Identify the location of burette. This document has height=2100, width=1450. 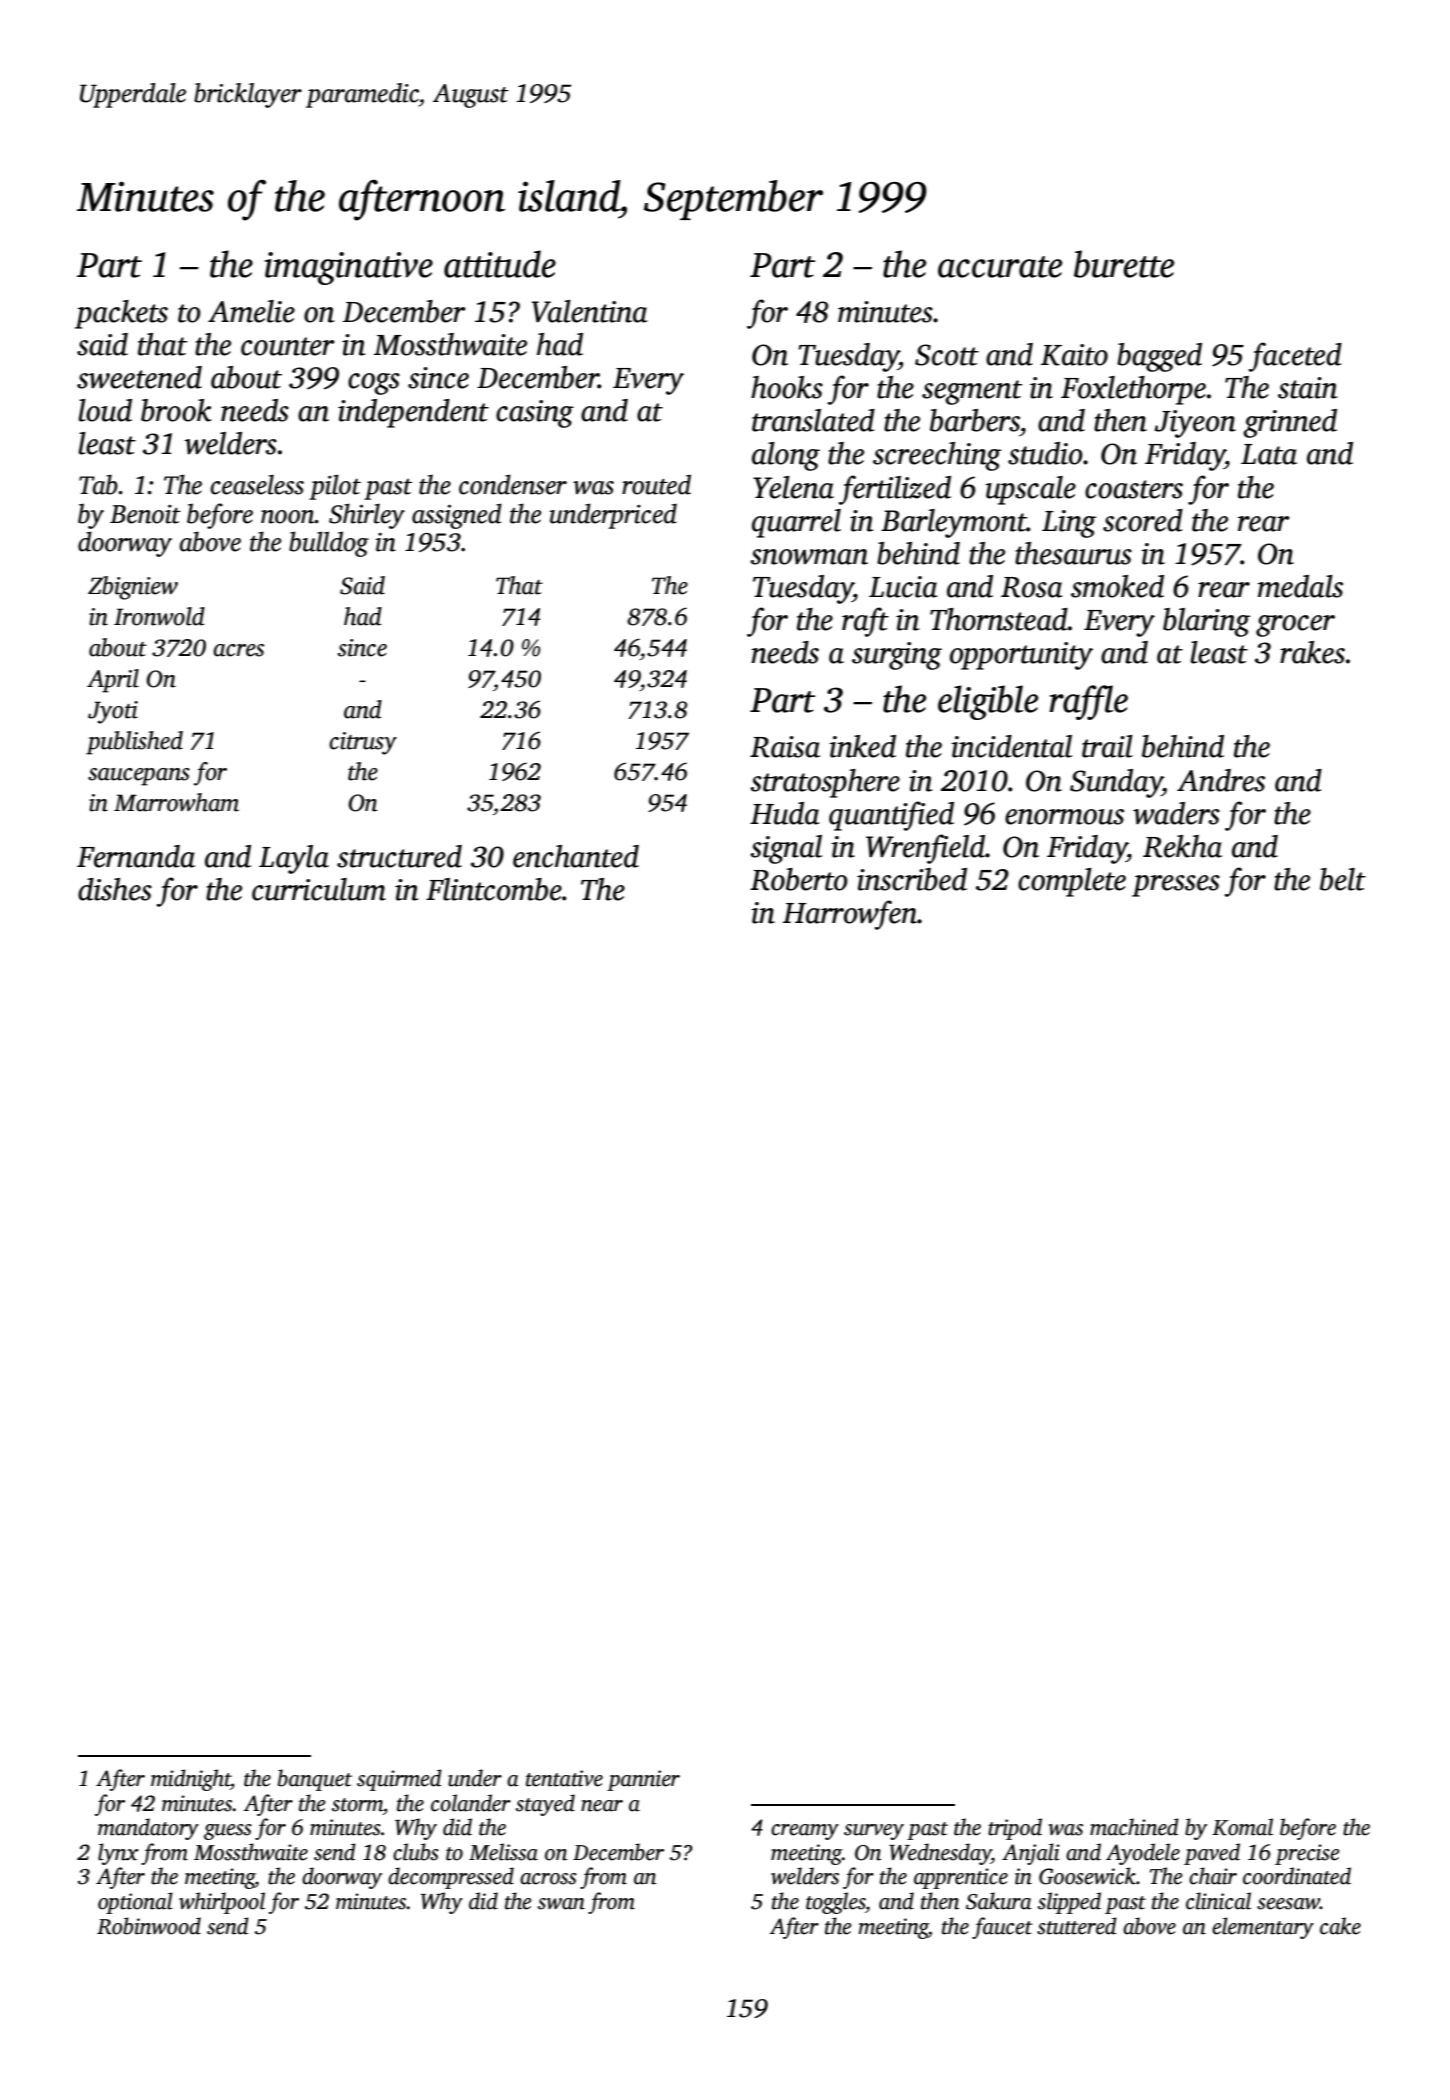
(1124, 264).
